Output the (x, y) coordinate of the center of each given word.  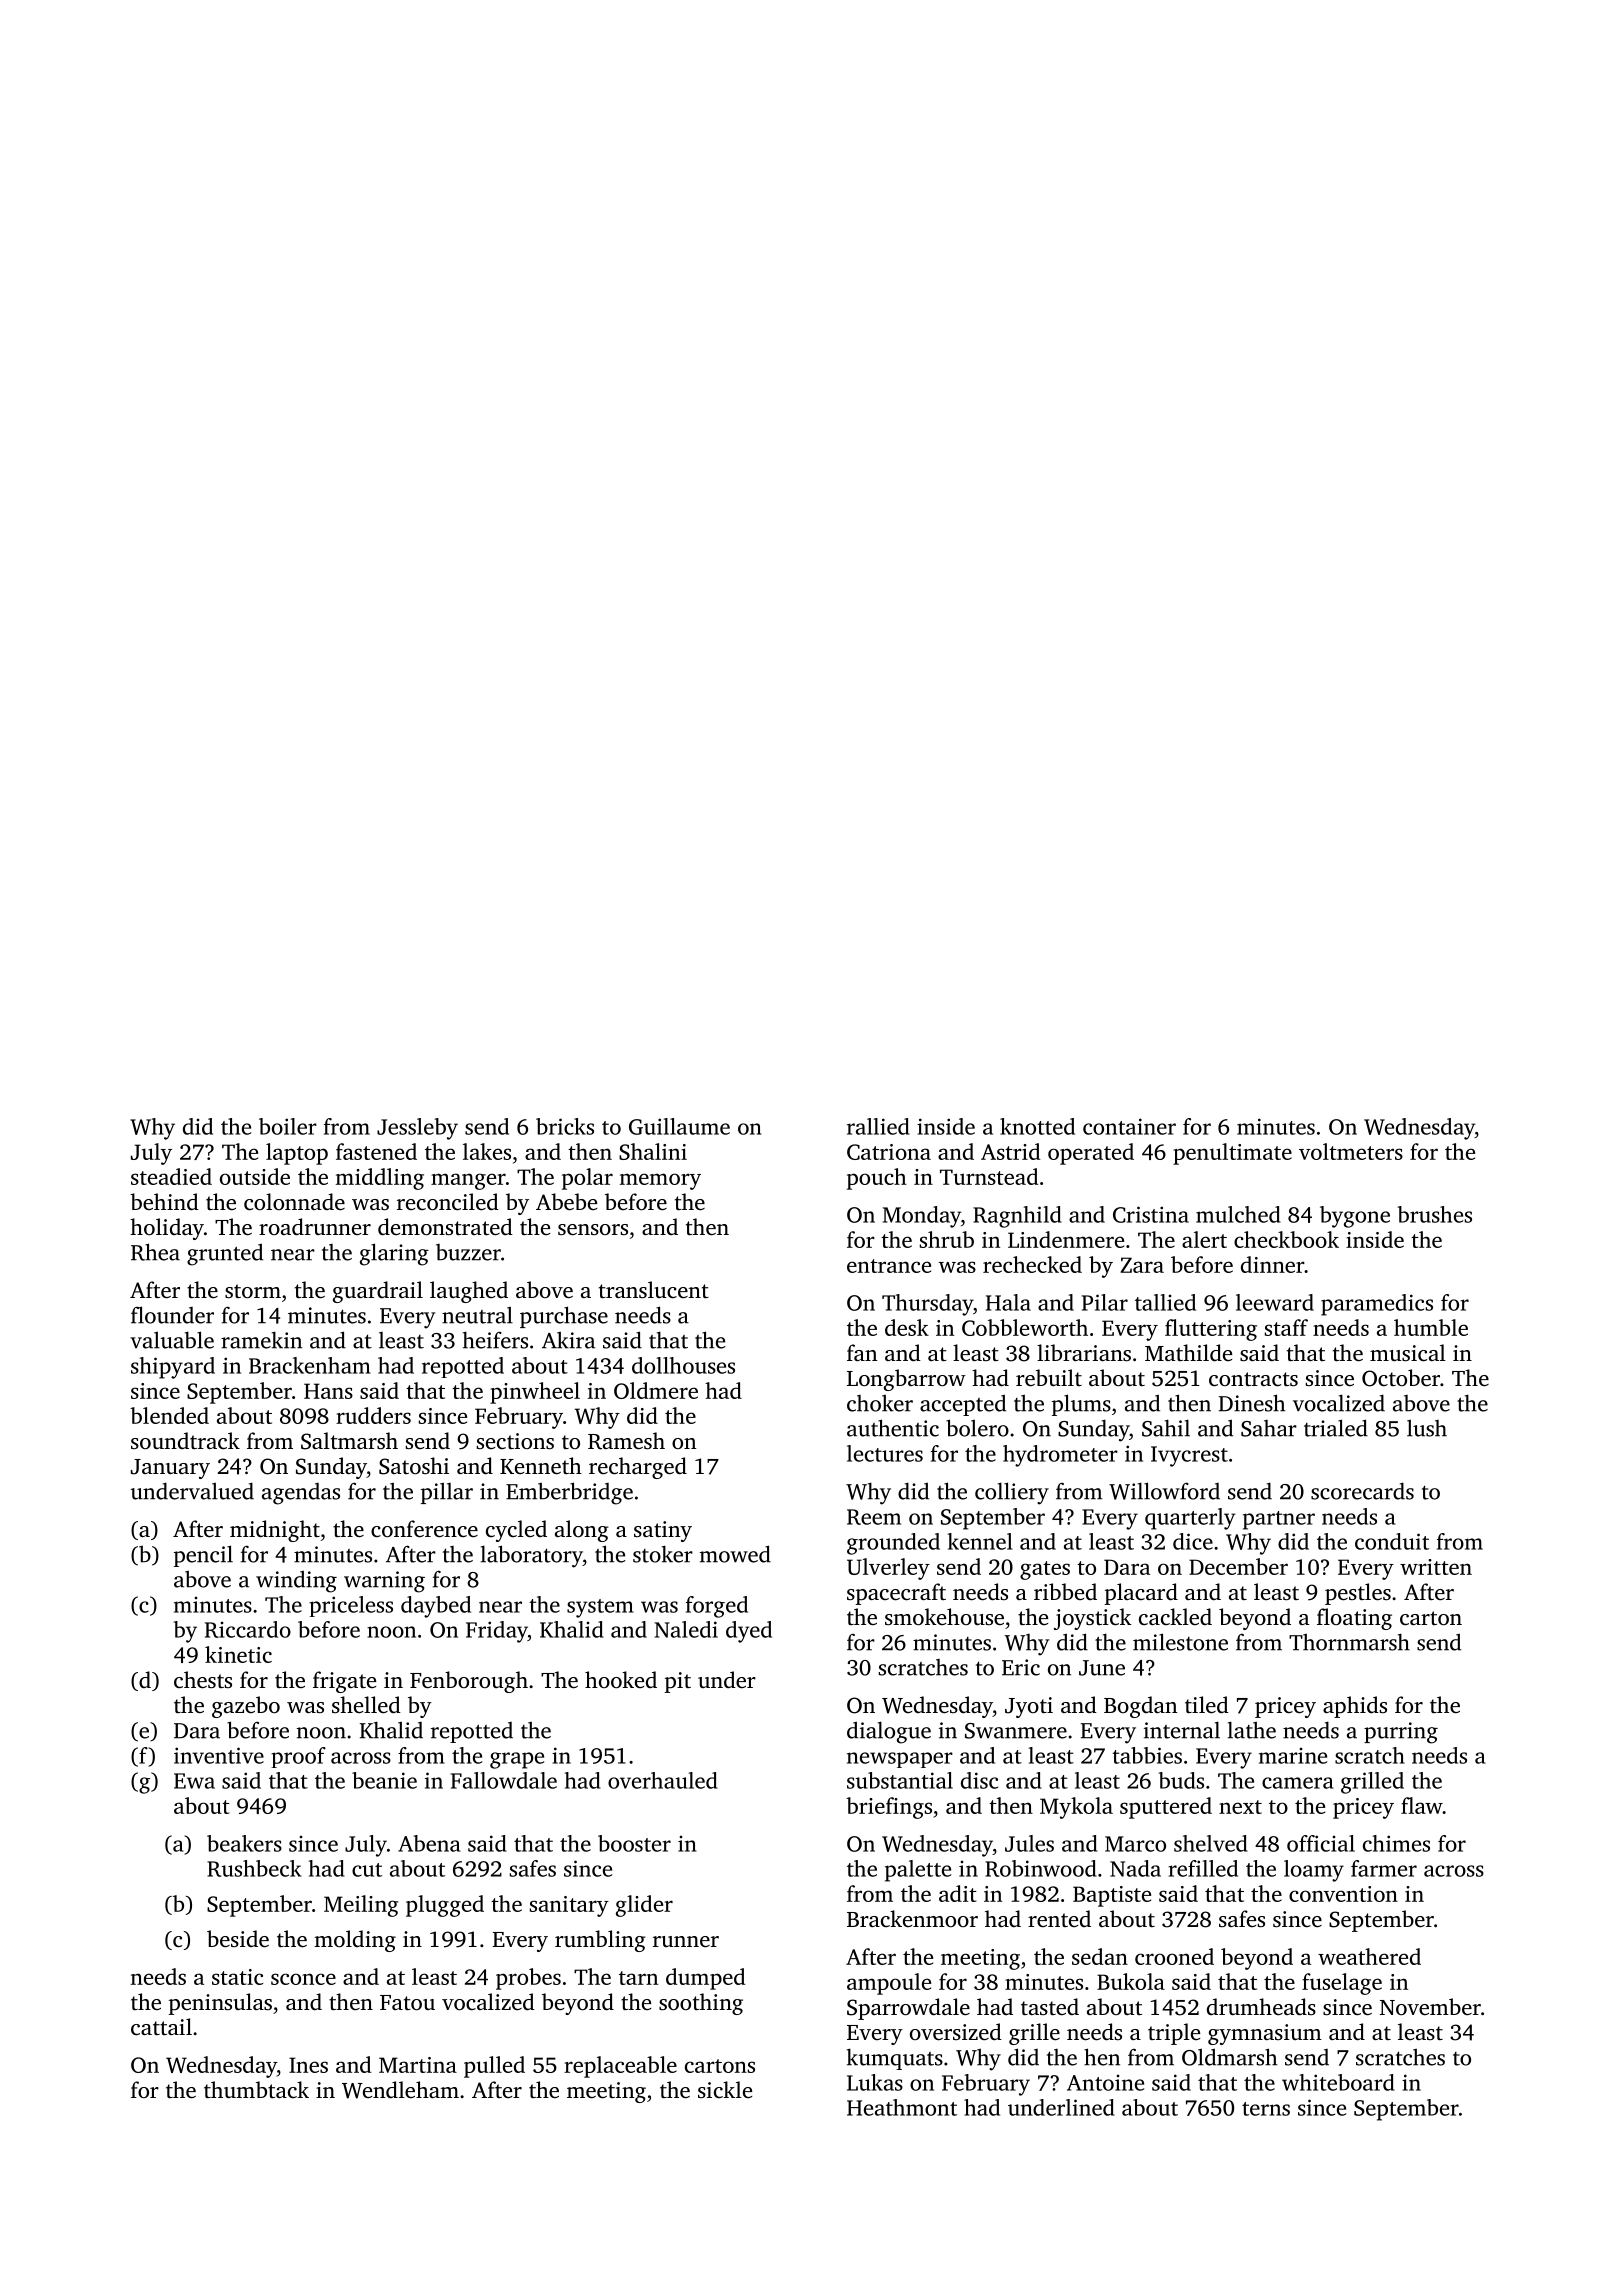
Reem (874, 1517)
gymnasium (1265, 2034)
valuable (172, 1340)
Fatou (407, 2003)
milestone (1180, 1642)
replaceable (620, 2067)
